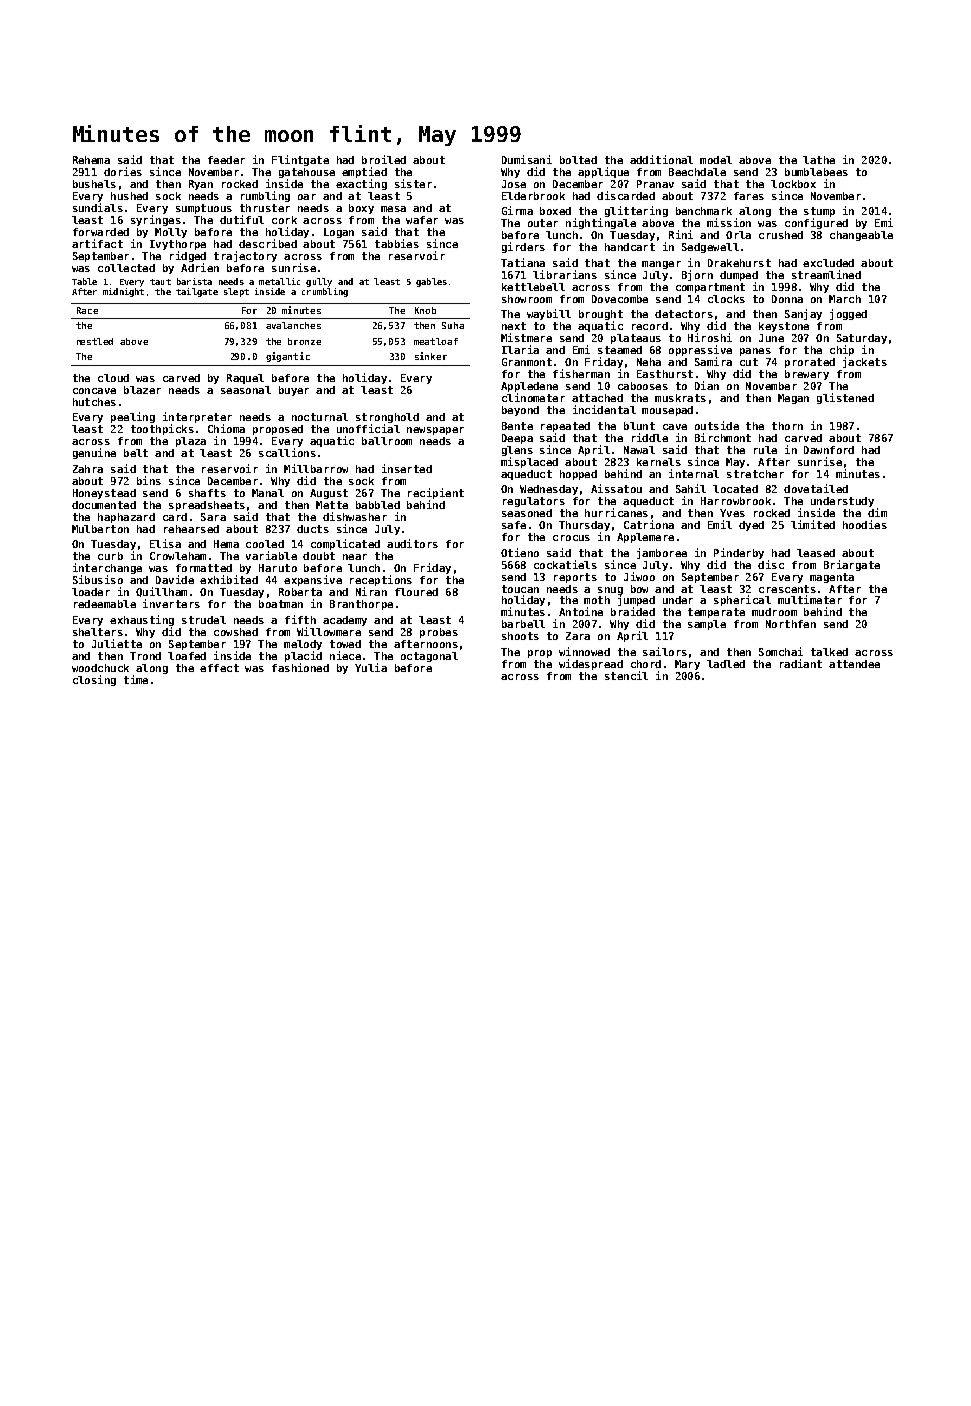 The width and height of the image is (971, 1406). I want to click on Appledene, so click(529, 387).
